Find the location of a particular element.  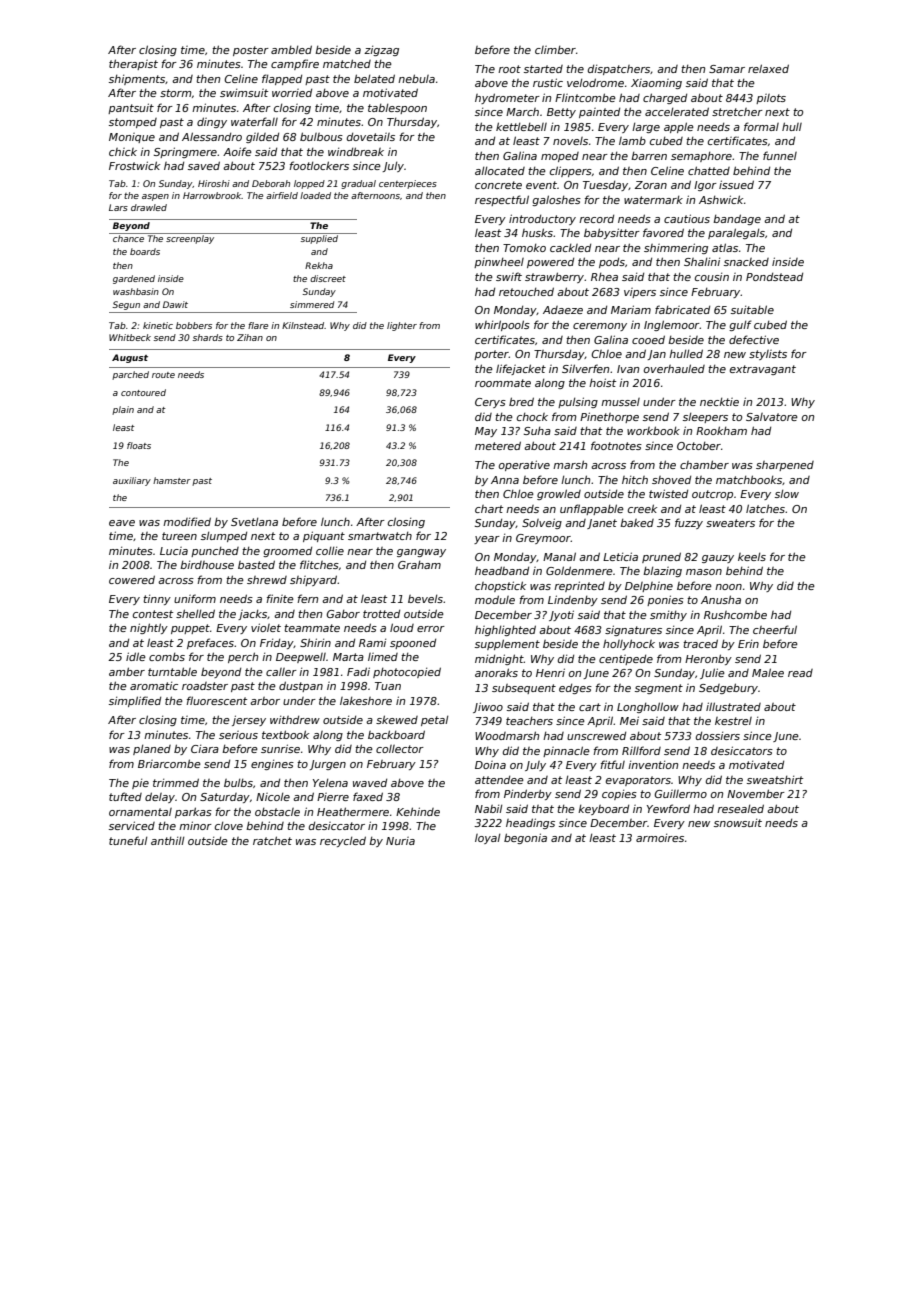

tuneful is located at coordinates (128, 840).
